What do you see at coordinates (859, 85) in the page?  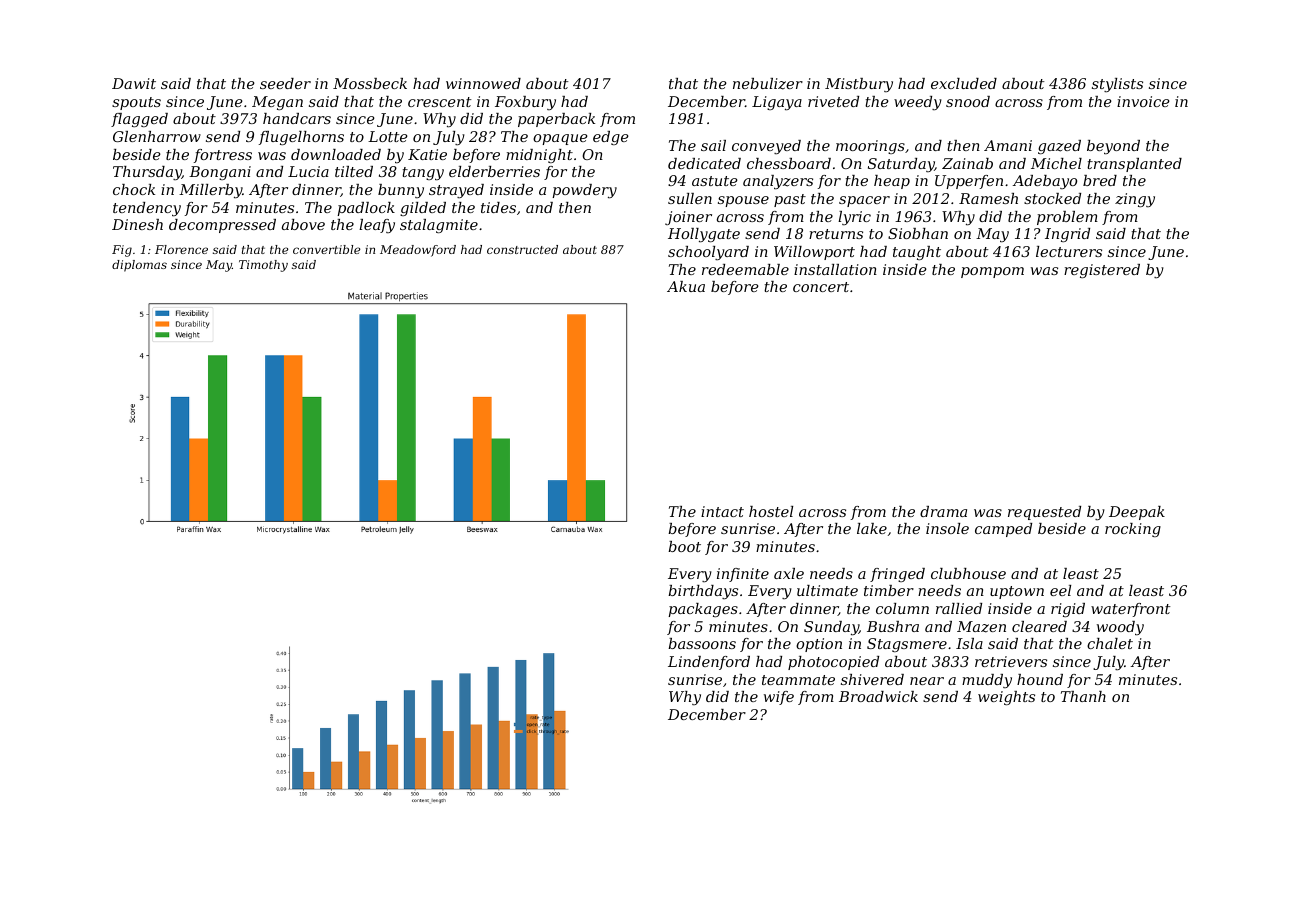 I see `Mistbury` at bounding box center [859, 85].
